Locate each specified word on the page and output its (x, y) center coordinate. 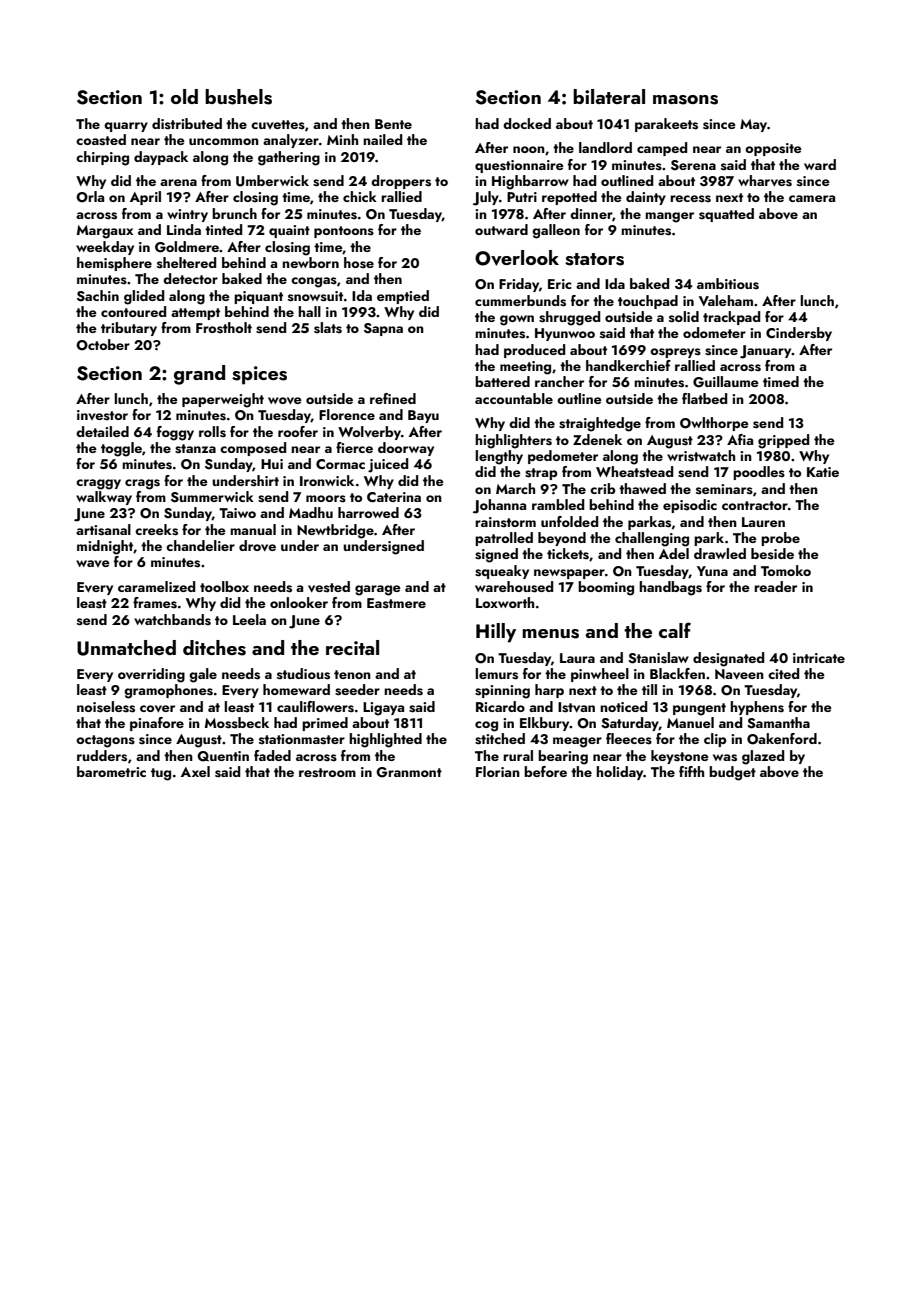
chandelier (200, 545)
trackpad (731, 318)
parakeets (666, 125)
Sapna (383, 329)
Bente (393, 124)
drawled (720, 553)
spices (259, 375)
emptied (403, 297)
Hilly (496, 633)
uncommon (224, 141)
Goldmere (187, 247)
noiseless (106, 707)
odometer (714, 332)
